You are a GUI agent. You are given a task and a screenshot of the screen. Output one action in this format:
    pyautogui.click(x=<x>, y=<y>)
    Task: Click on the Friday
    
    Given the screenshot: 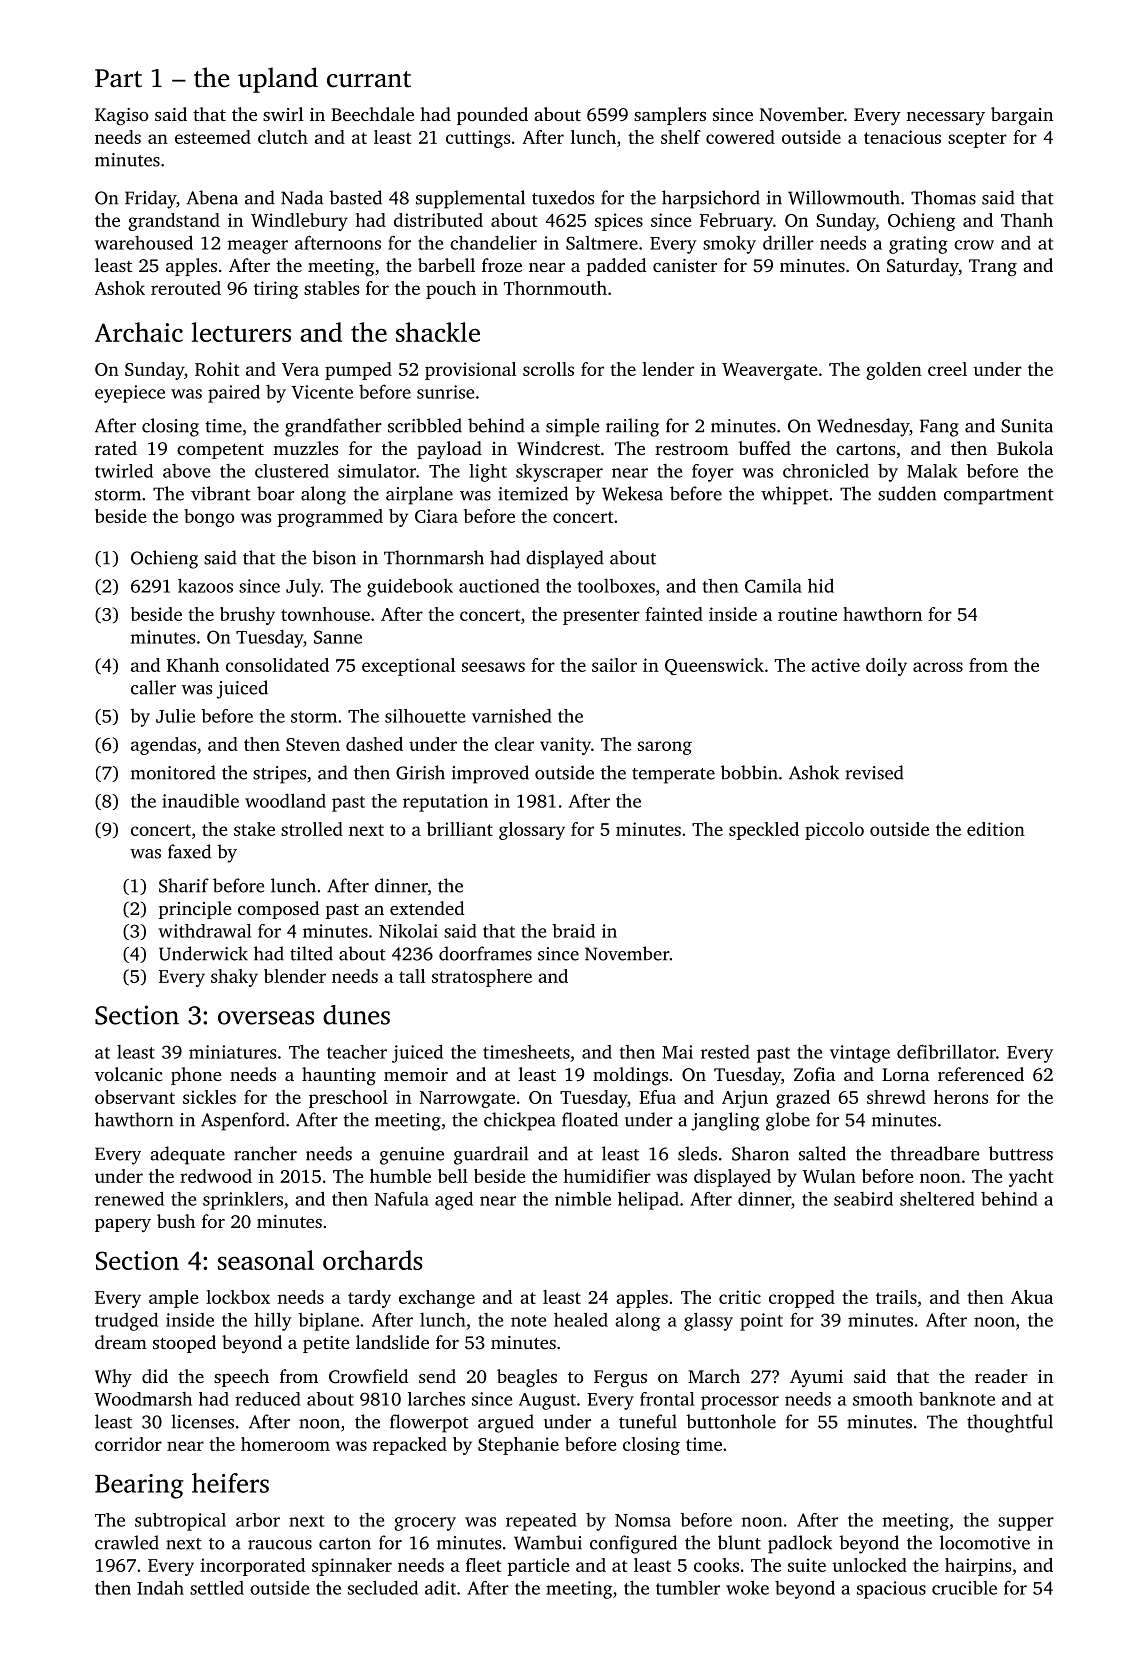 What is the action you would take?
    pyautogui.click(x=150, y=199)
